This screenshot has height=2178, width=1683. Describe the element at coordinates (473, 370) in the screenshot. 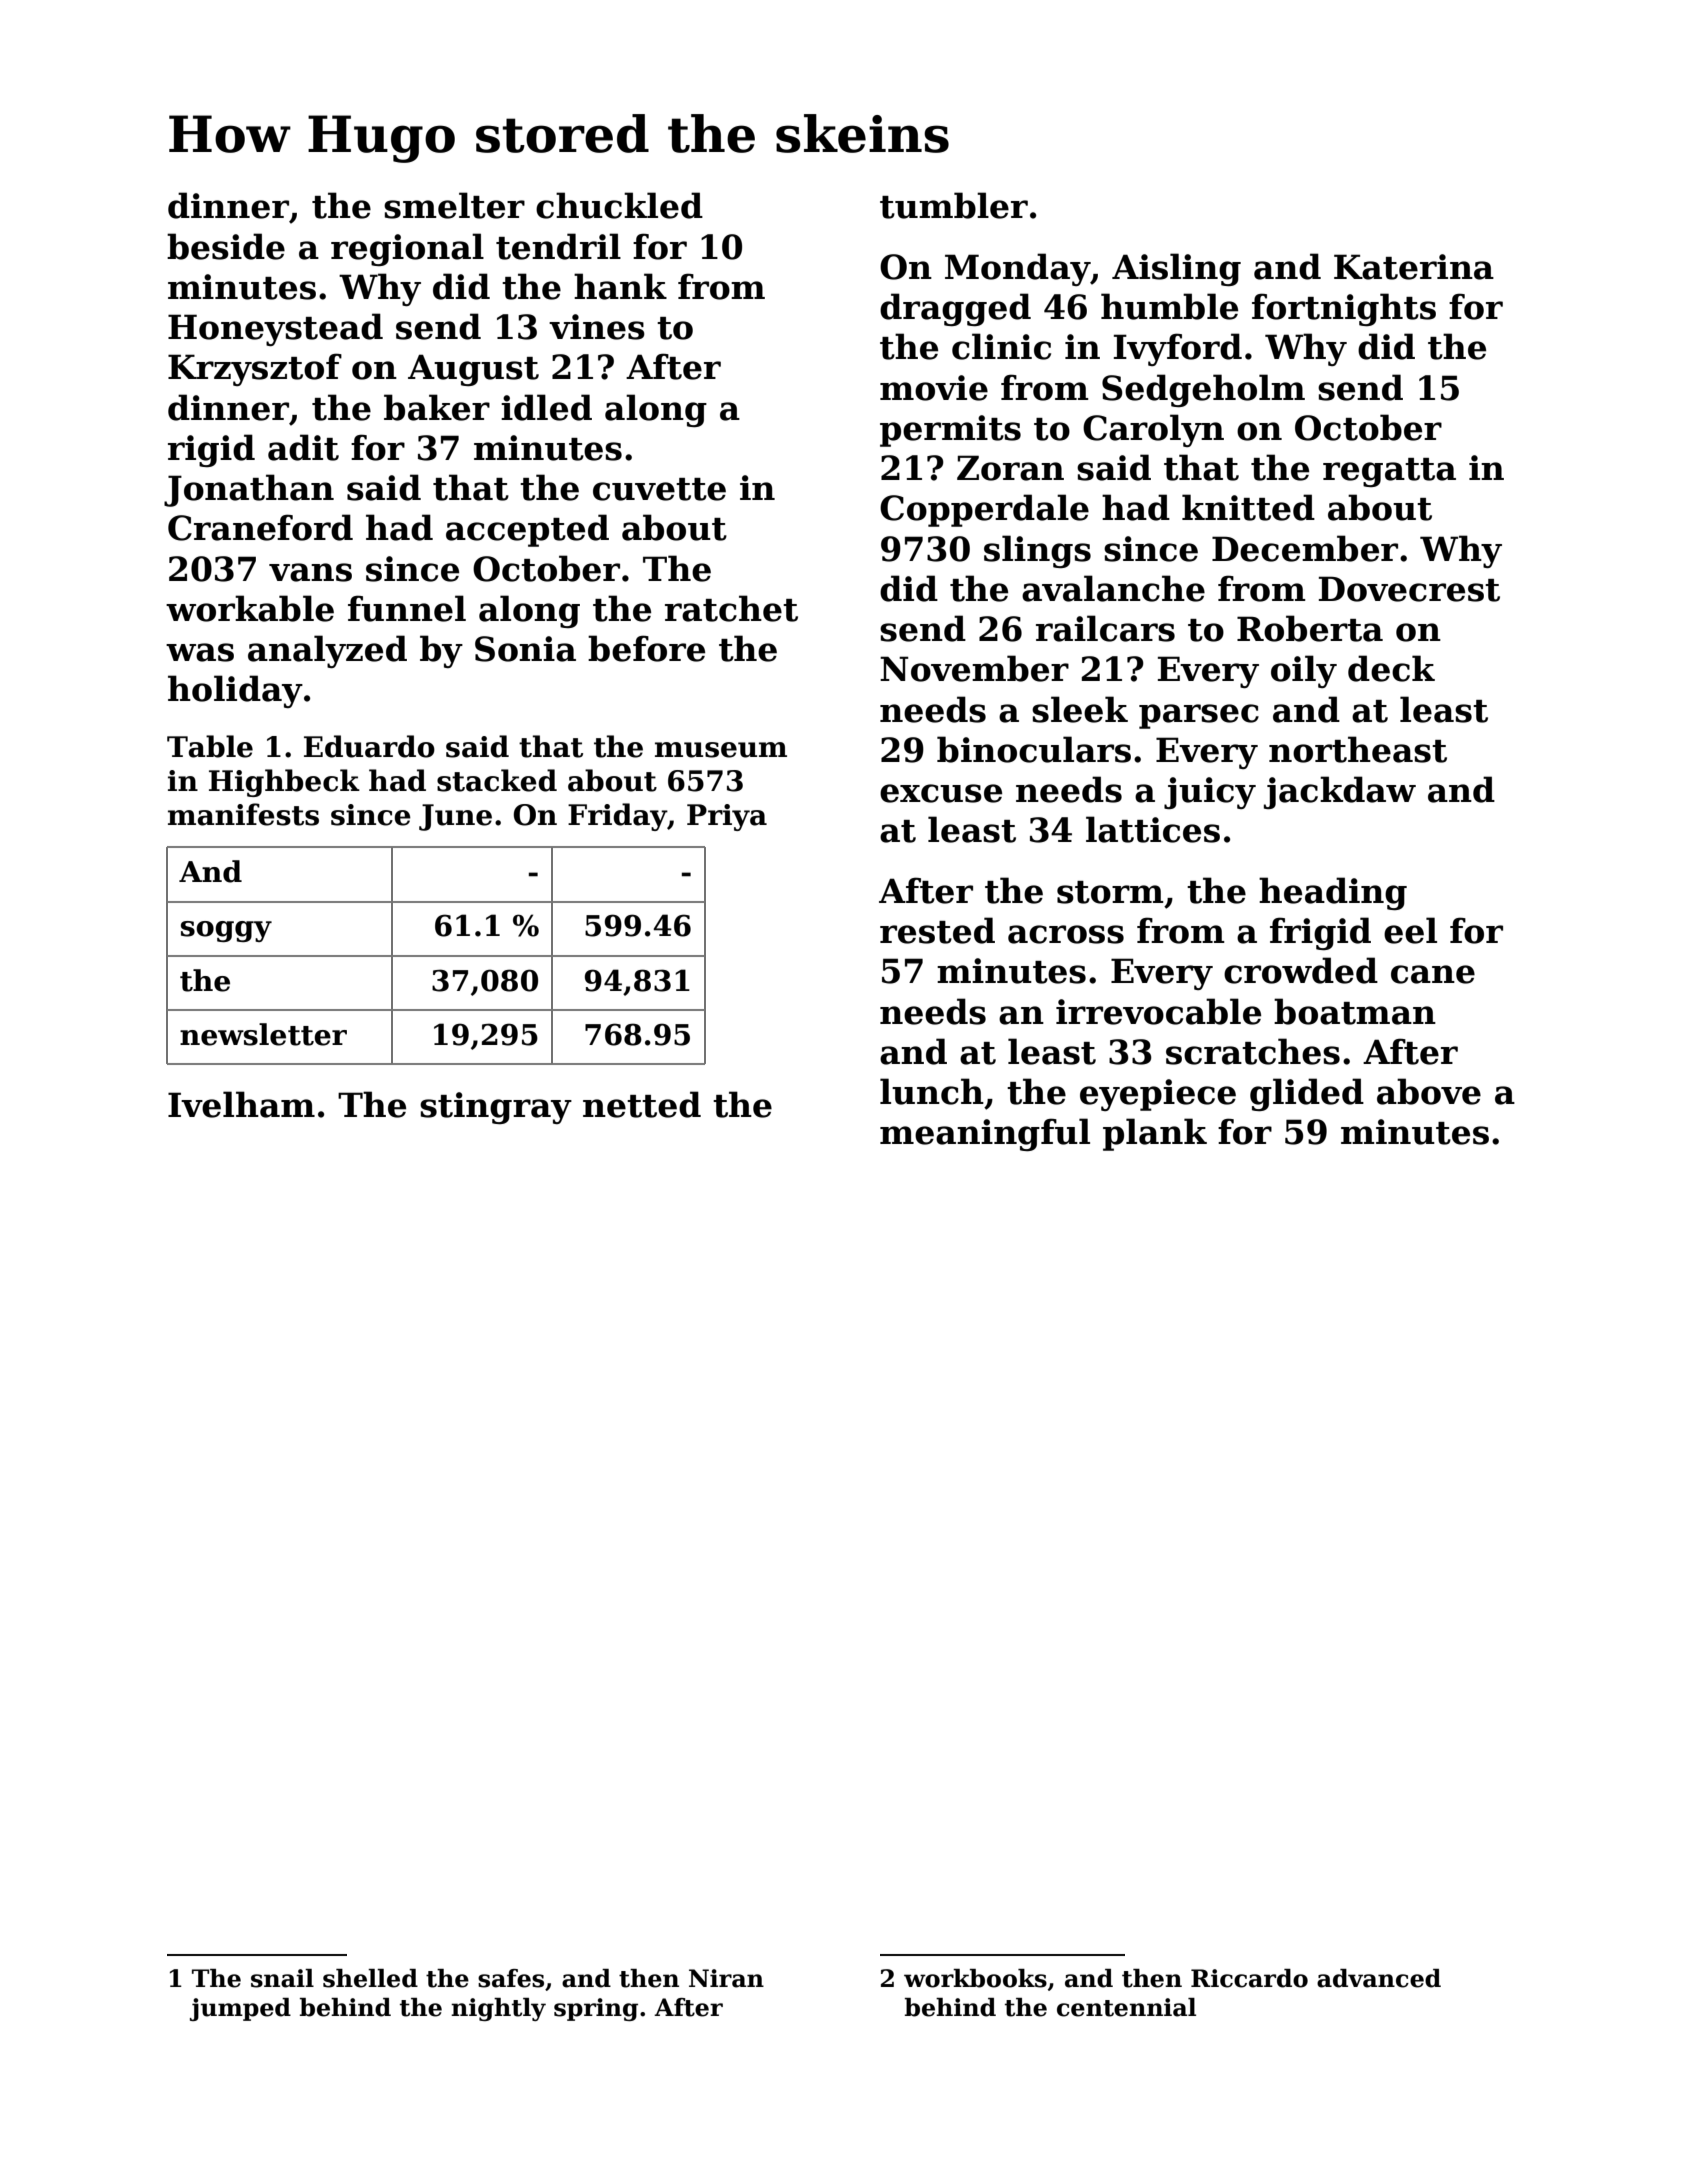

I see `August` at that location.
